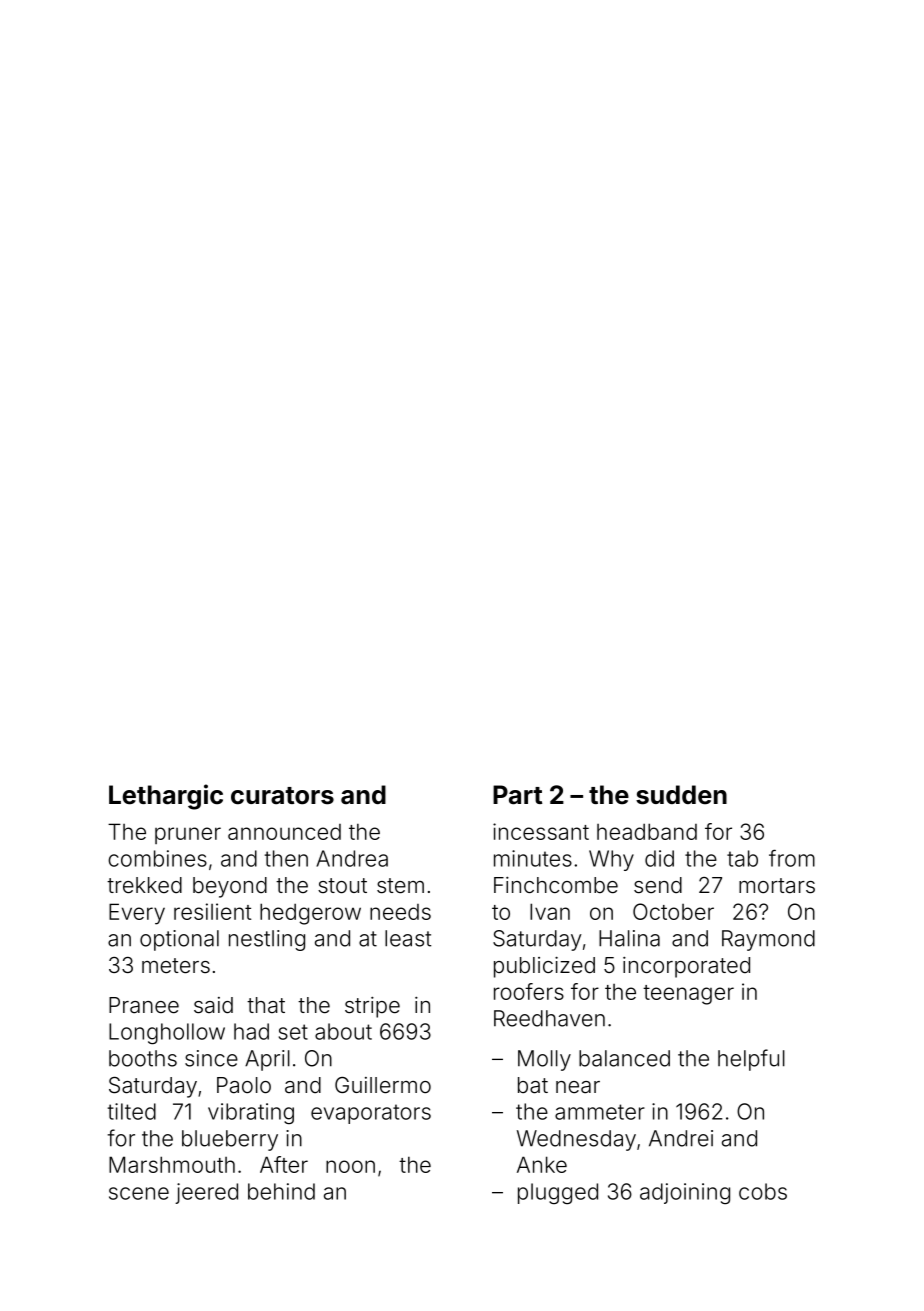 This screenshot has width=924, height=1311. Describe the element at coordinates (544, 967) in the screenshot. I see `publicized` at that location.
